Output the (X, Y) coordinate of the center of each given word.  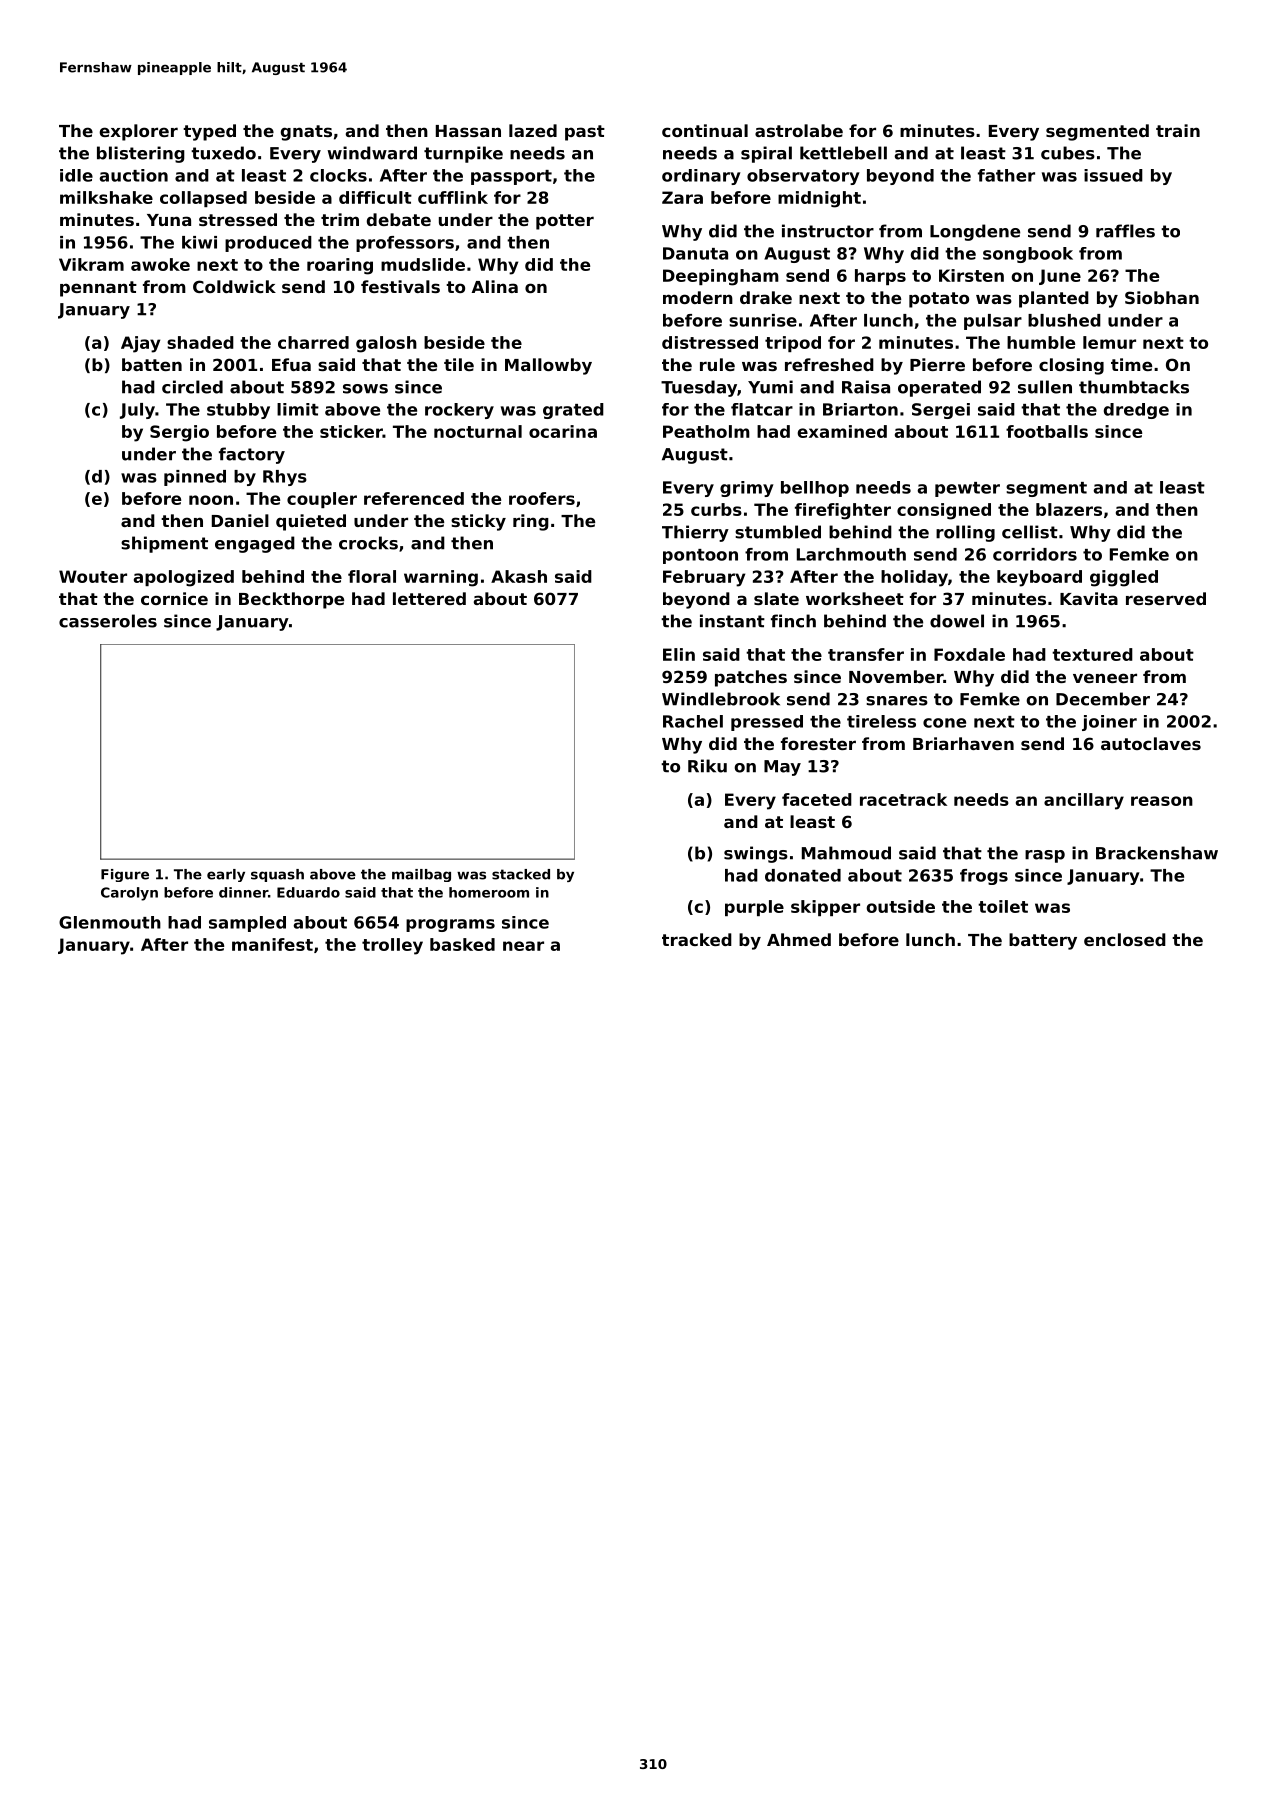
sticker (351, 431)
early (226, 875)
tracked (697, 939)
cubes (1068, 153)
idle (76, 175)
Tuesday (699, 388)
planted (1054, 299)
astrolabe (799, 130)
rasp (1045, 856)
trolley (392, 946)
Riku (707, 766)
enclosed (1125, 939)
